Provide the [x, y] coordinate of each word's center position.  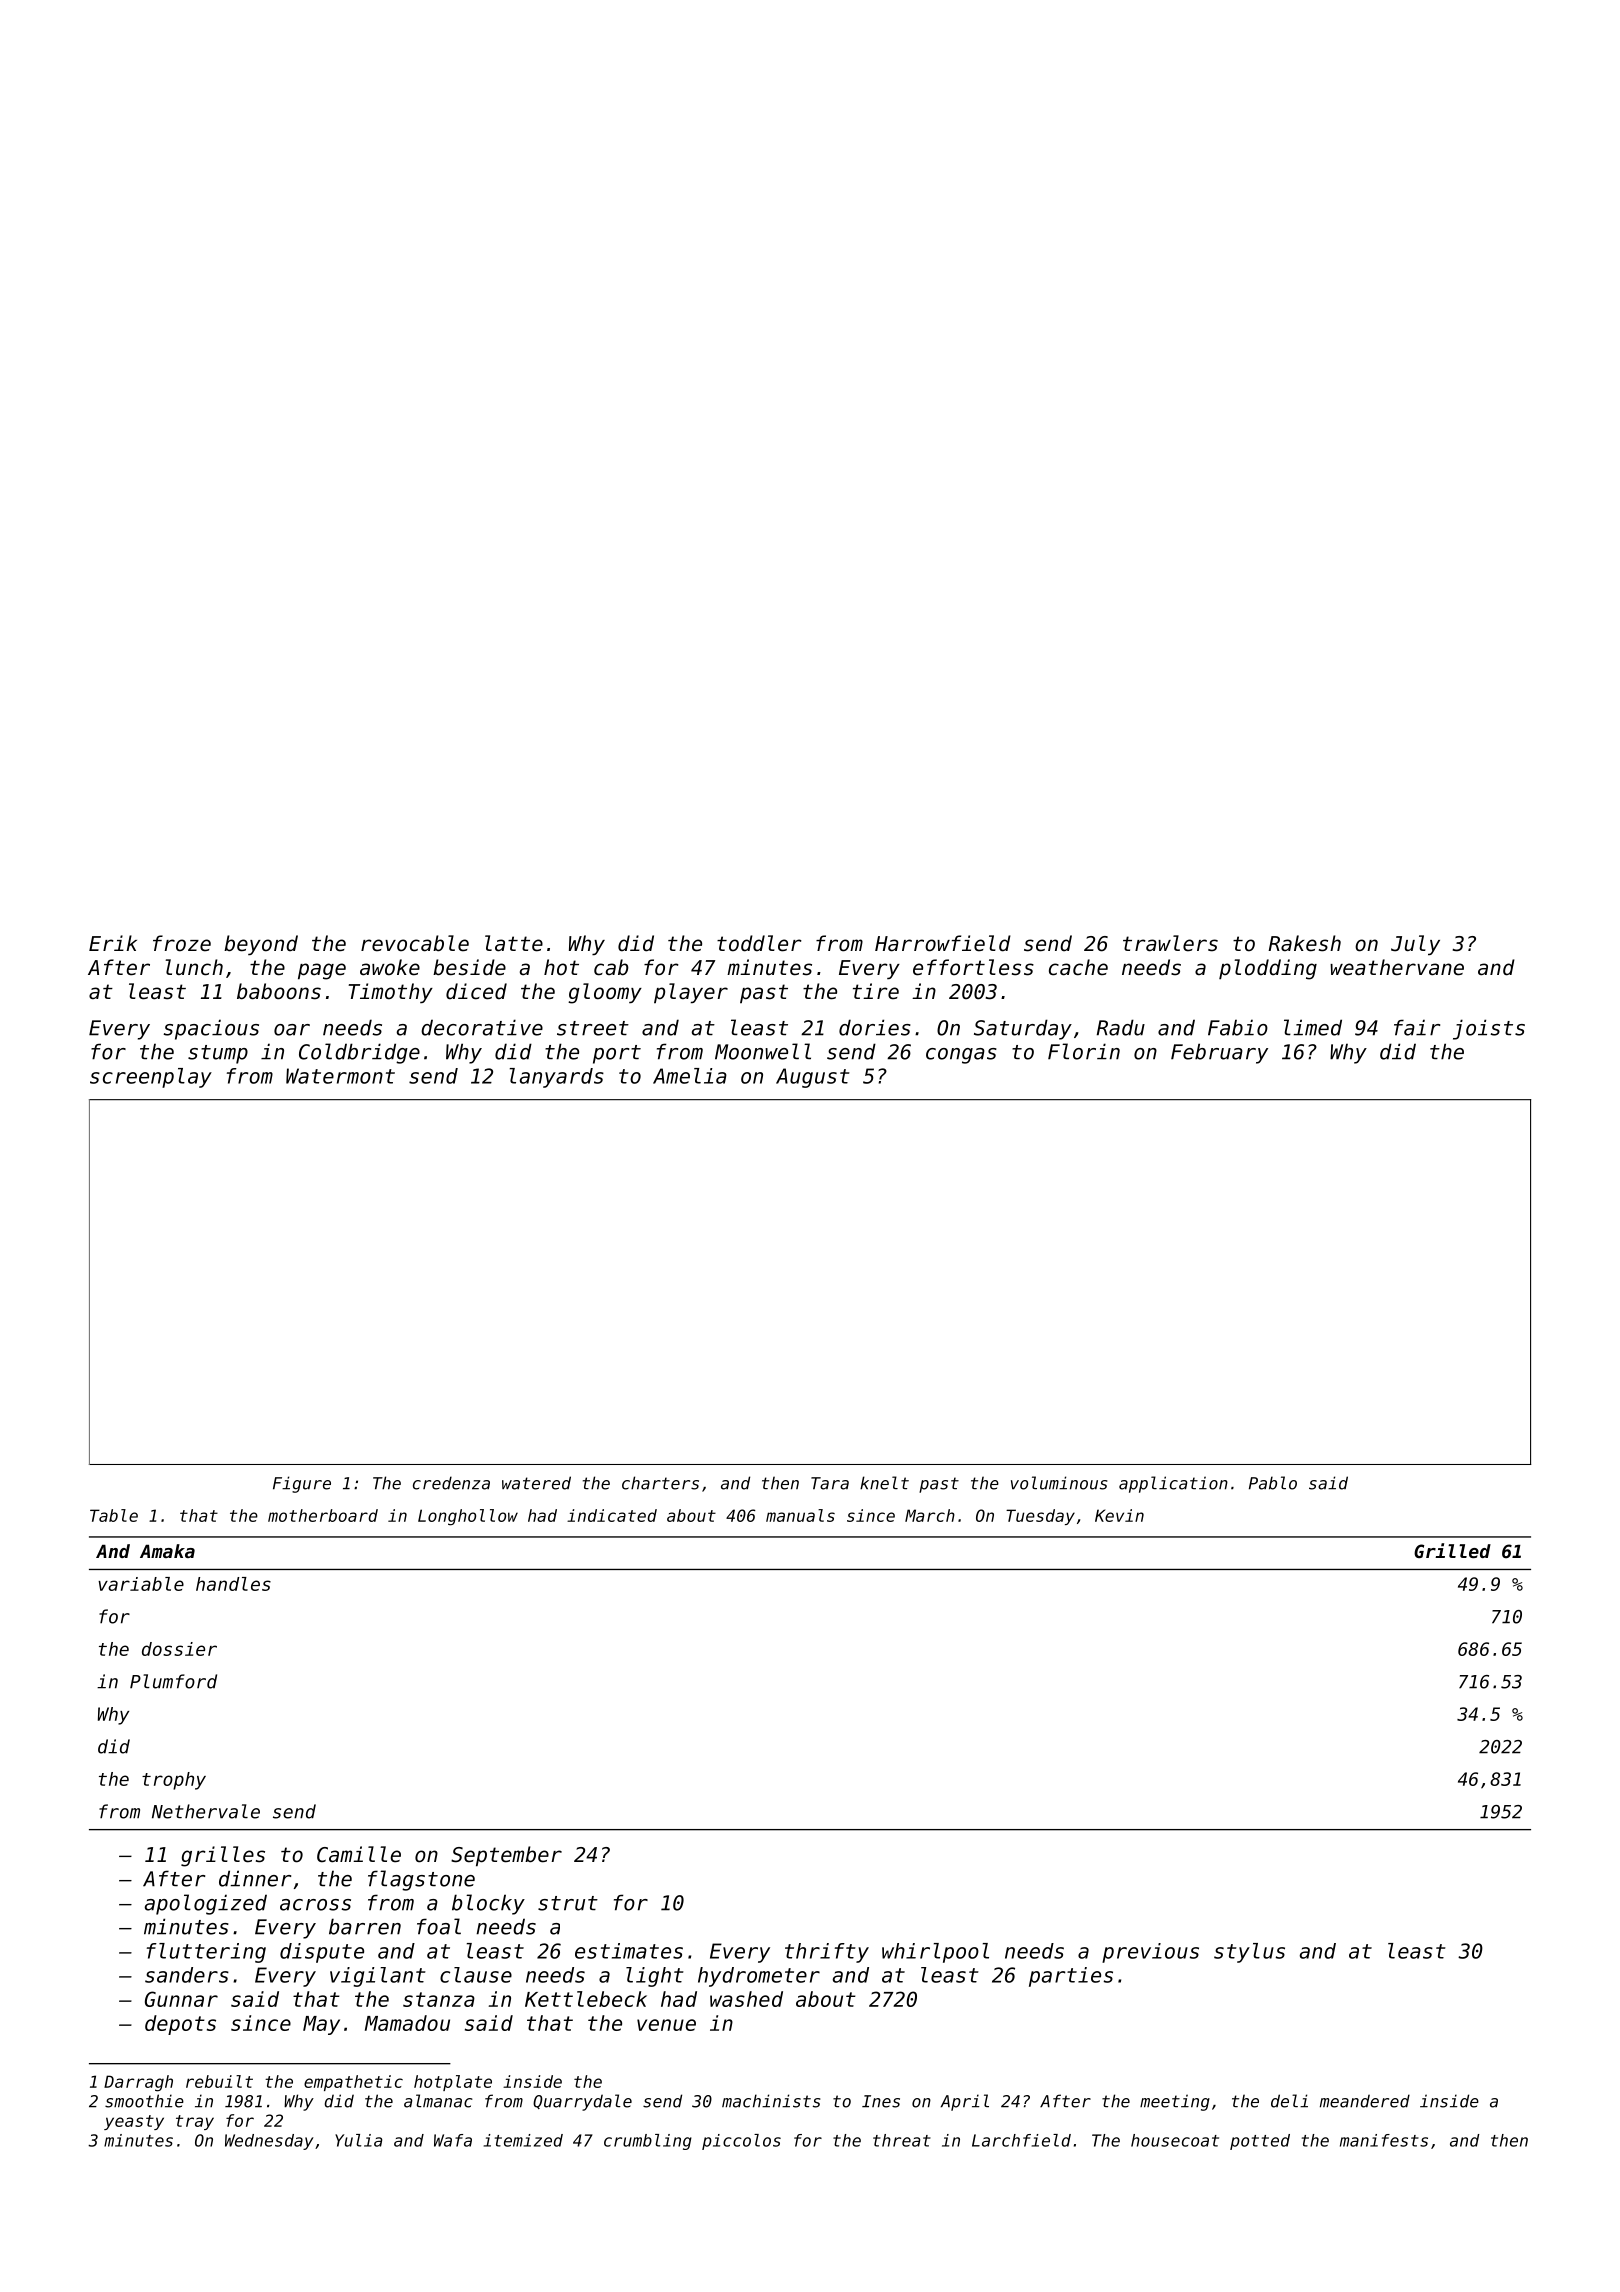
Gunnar [181, 1999]
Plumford [173, 1681]
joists [1489, 1029]
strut [568, 1903]
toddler [759, 943]
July [1415, 945]
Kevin [1119, 1515]
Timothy [390, 993]
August [813, 1078]
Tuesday [1040, 1517]
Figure [302, 1484]
